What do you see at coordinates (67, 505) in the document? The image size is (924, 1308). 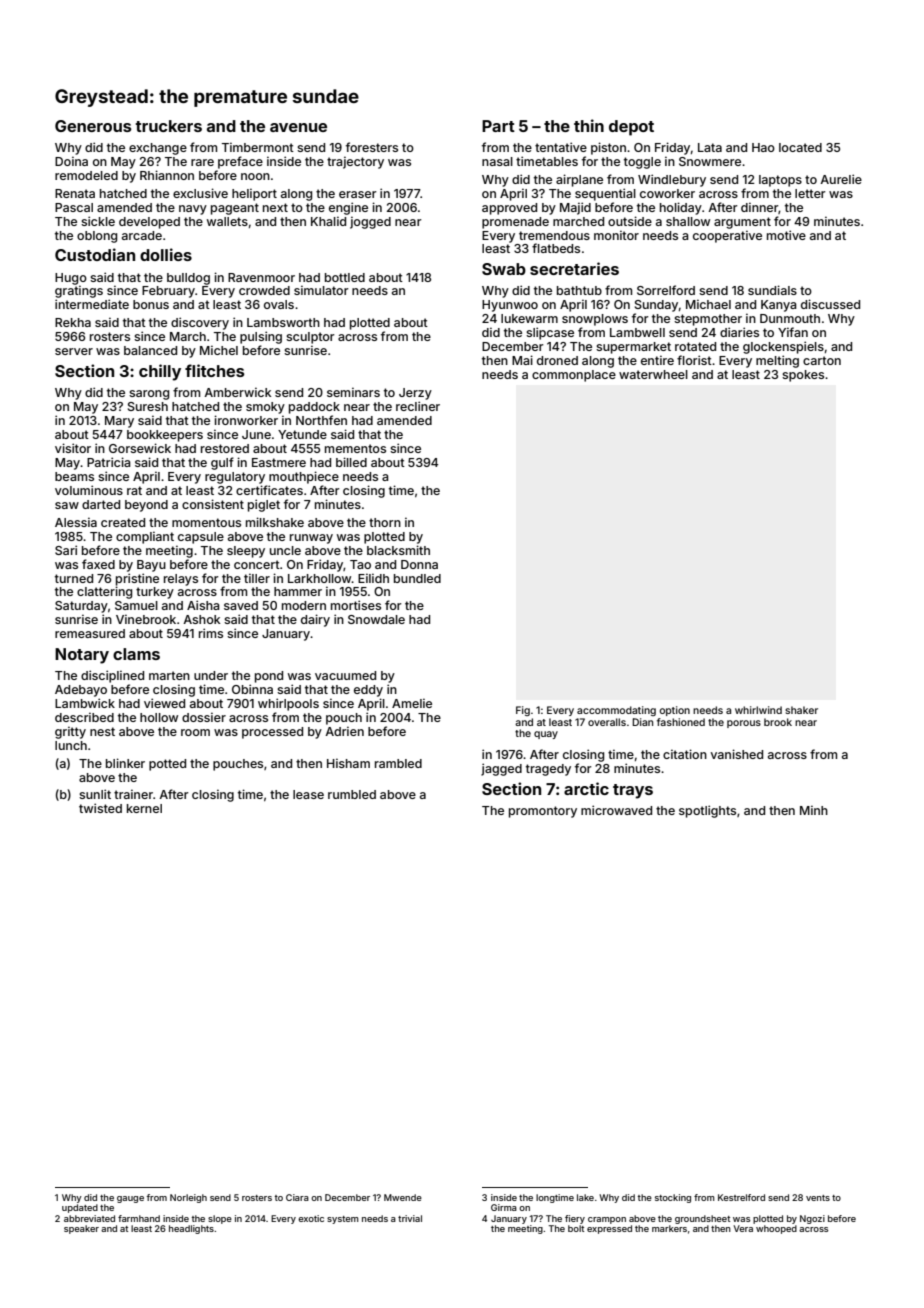 I see `saw` at bounding box center [67, 505].
